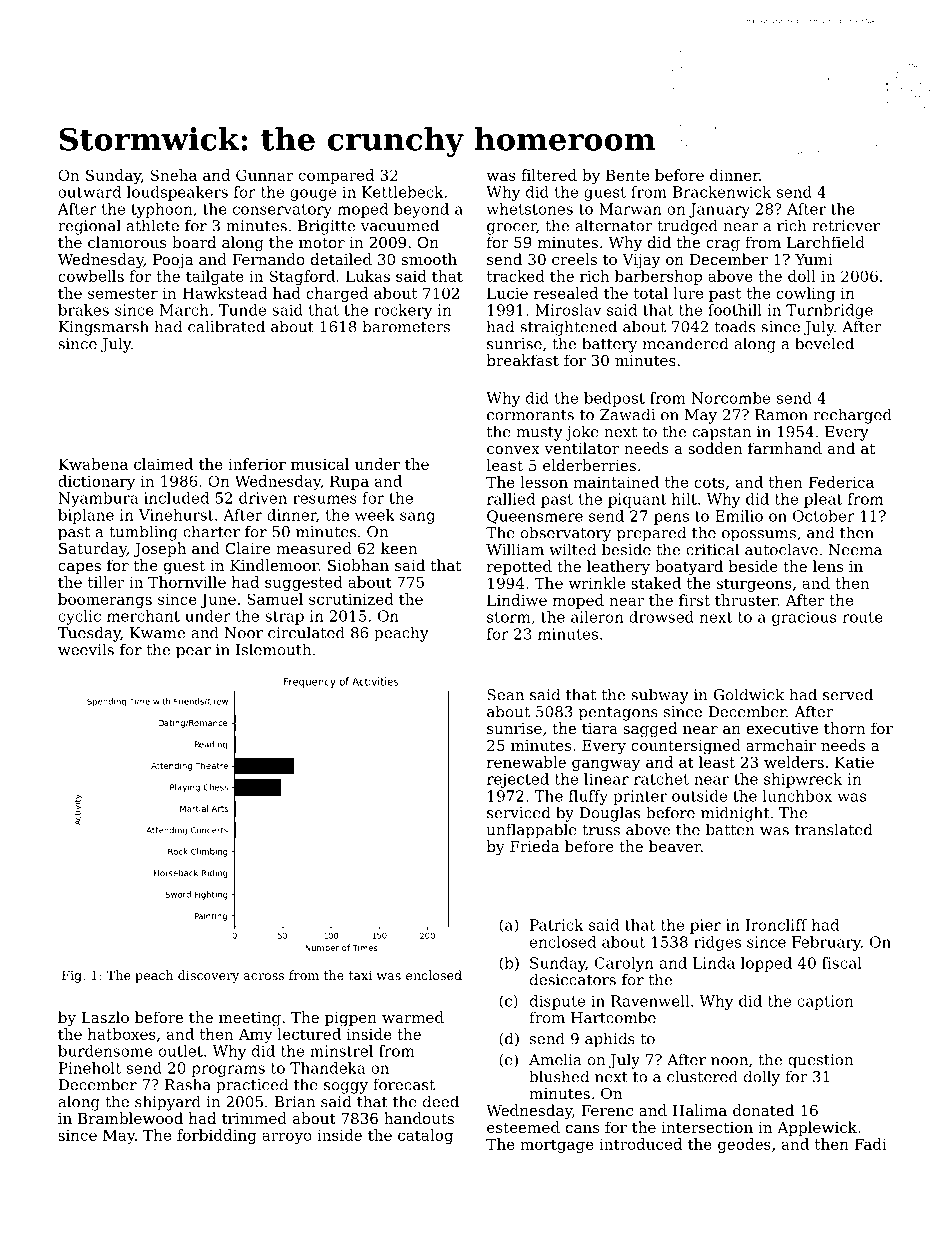 The image size is (952, 1233). What do you see at coordinates (574, 259) in the screenshot?
I see `creels` at bounding box center [574, 259].
